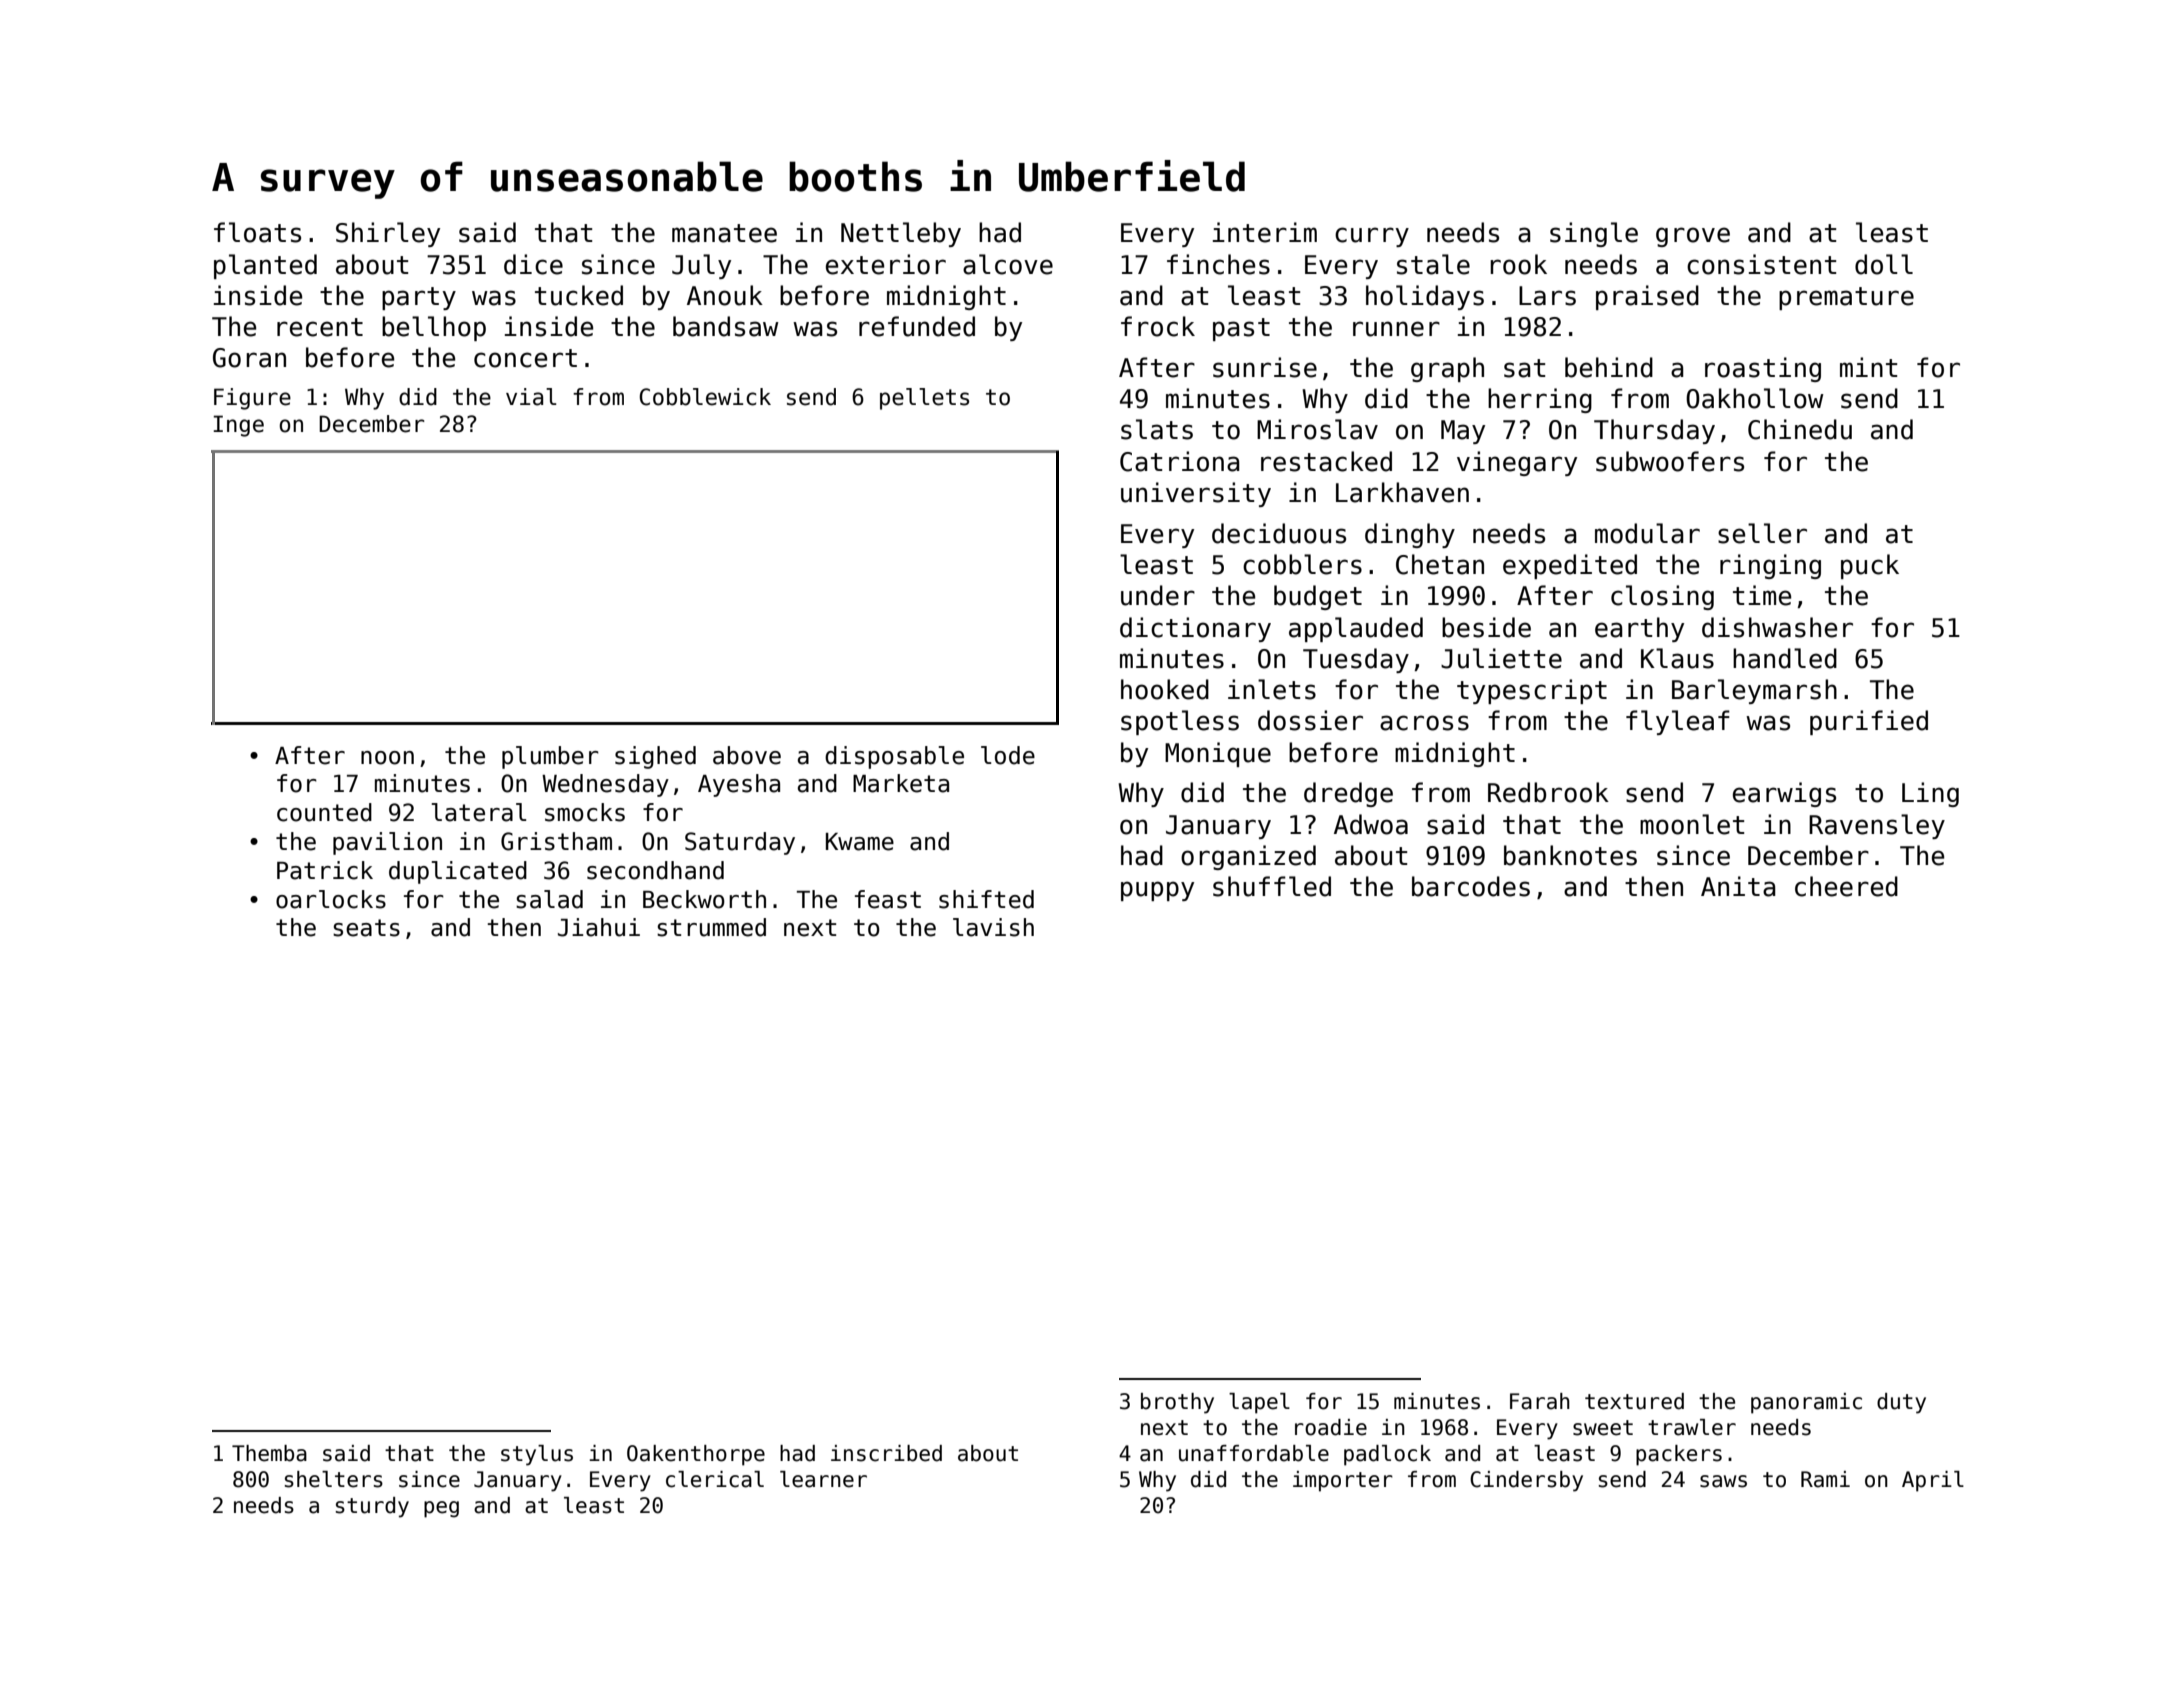 The height and width of the screenshot is (1683, 2178). I want to click on April, so click(1933, 1481).
